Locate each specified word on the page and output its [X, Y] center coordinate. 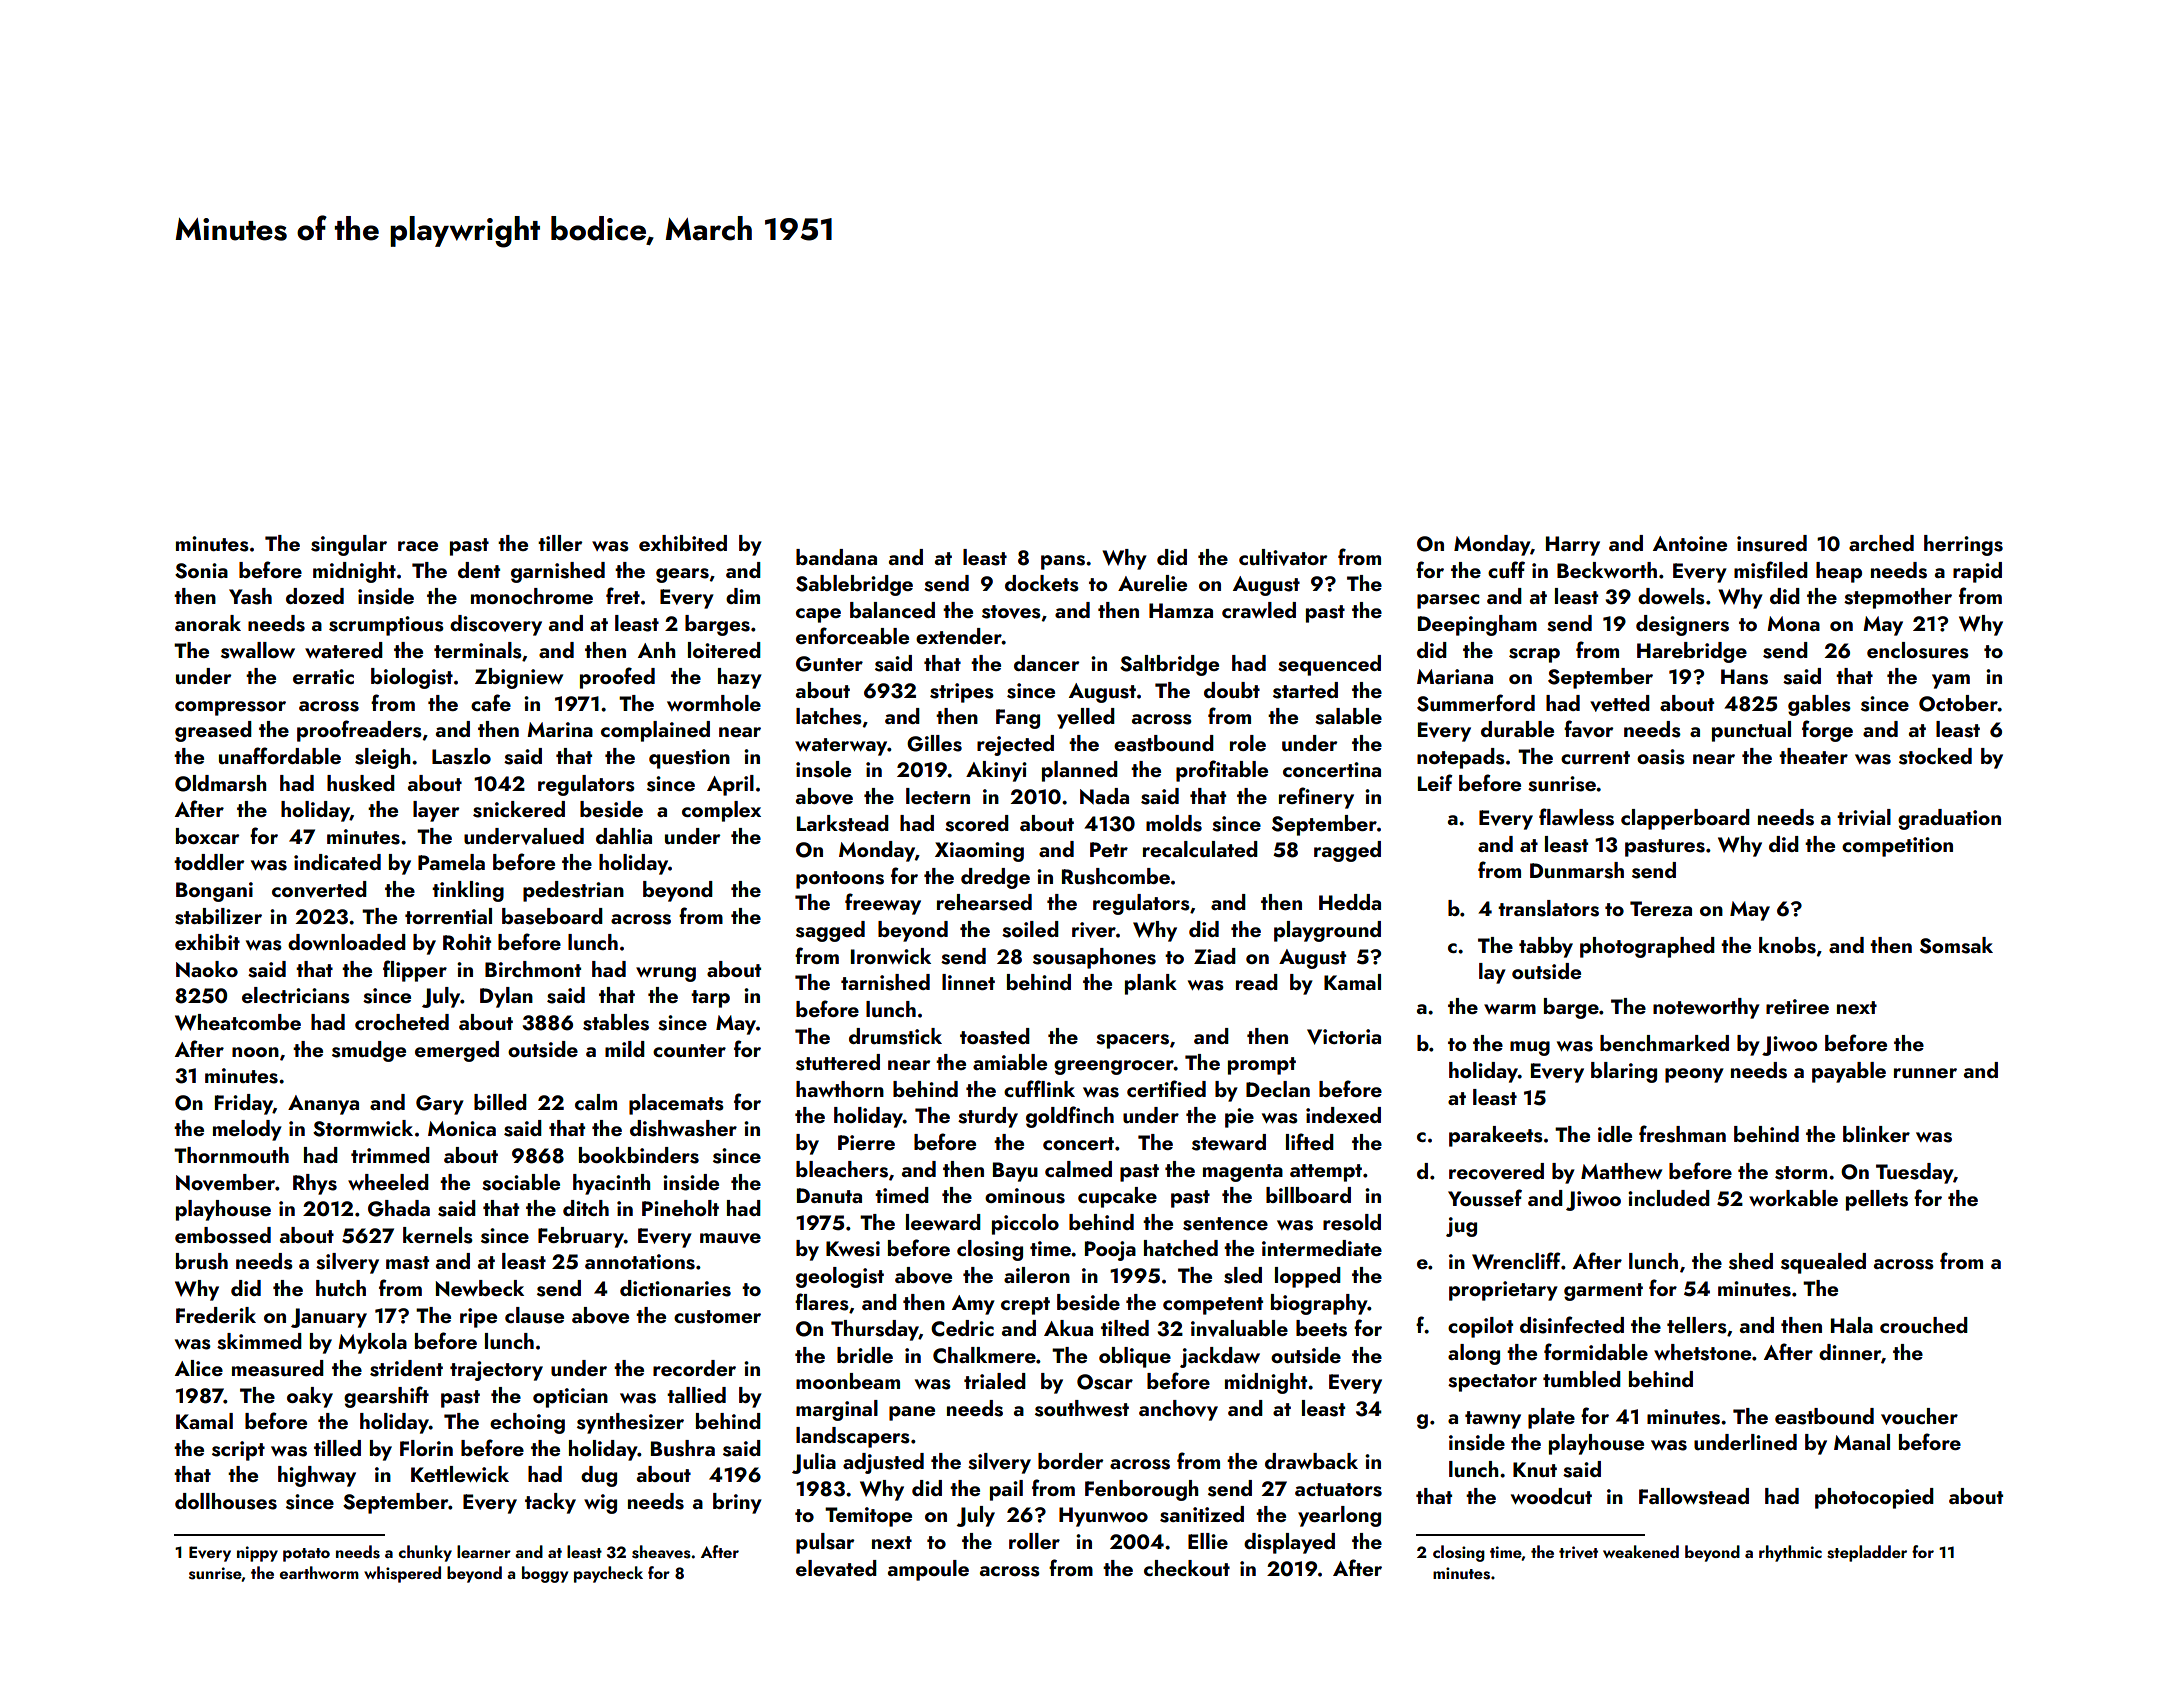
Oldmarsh [221, 783]
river [1094, 930]
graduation [1949, 819]
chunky [425, 1553]
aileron [1037, 1275]
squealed [1823, 1263]
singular [349, 545]
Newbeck [480, 1288]
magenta [1243, 1173]
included [1669, 1198]
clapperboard [1685, 819]
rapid [1977, 572]
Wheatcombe [238, 1022]
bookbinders [639, 1155]
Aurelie [1152, 583]
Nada [1104, 796]
